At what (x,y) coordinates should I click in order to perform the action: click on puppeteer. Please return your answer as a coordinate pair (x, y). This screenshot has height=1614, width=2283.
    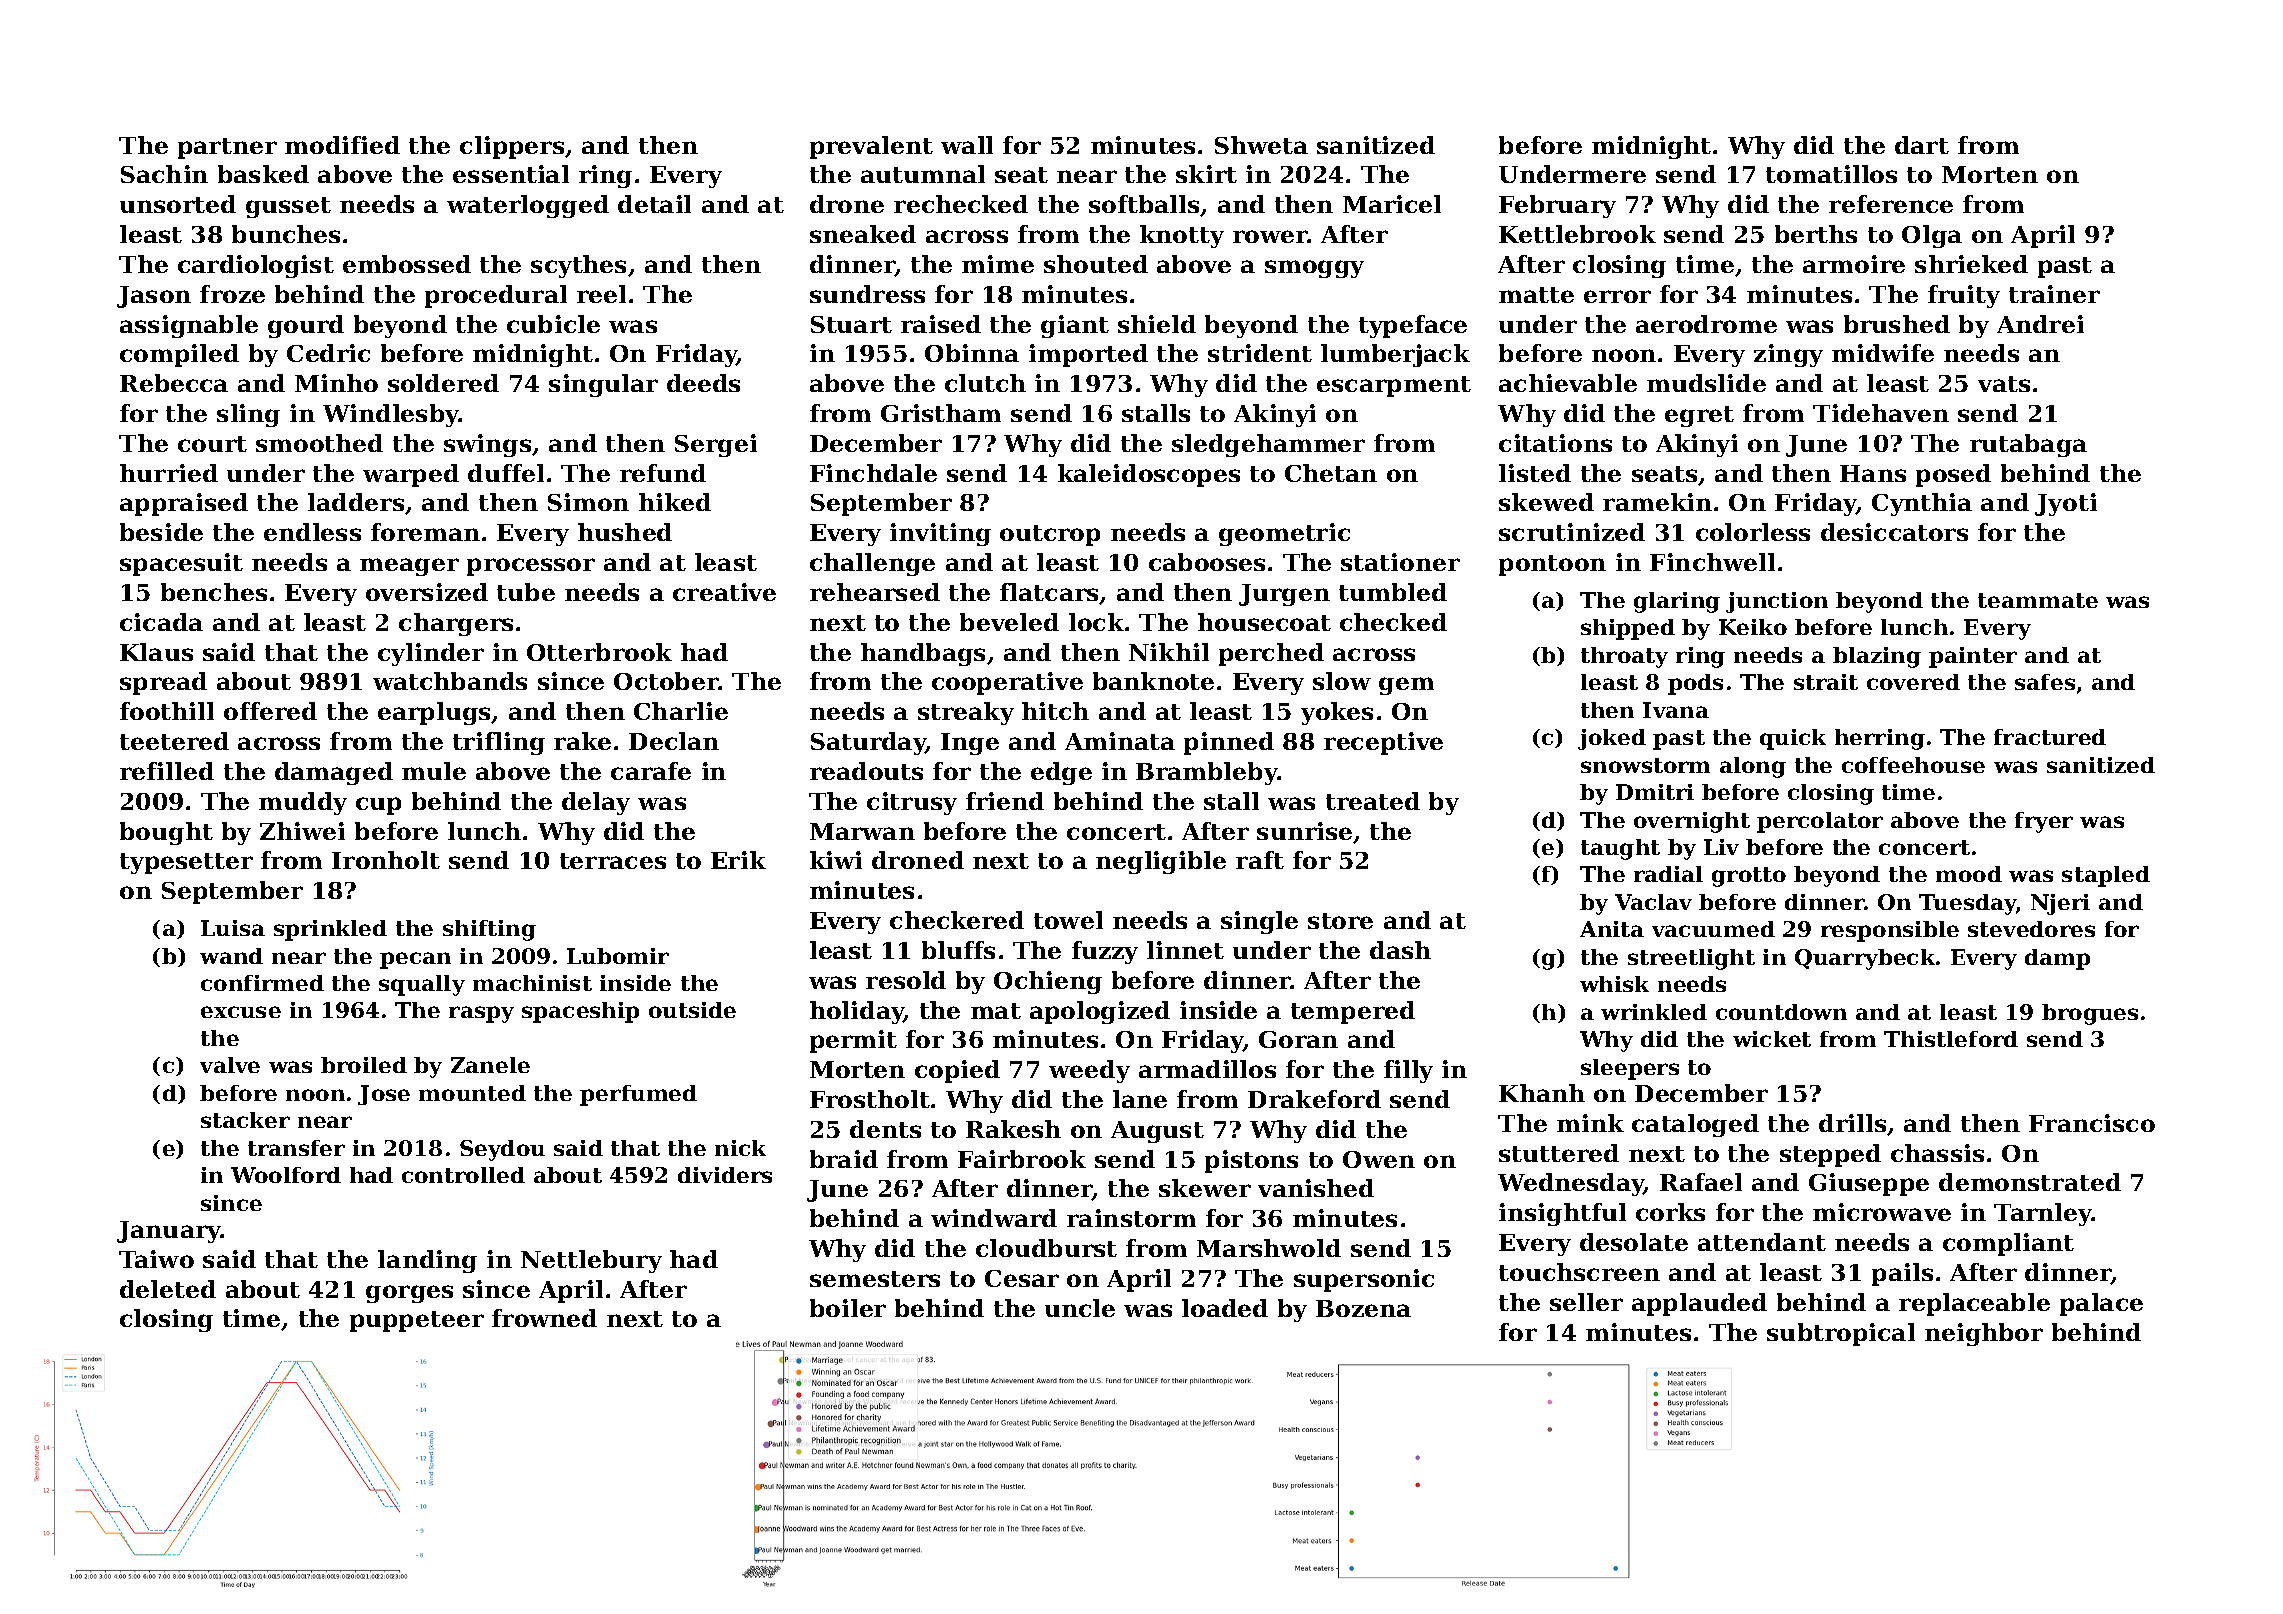
    Looking at the image, I should click on (417, 1321).
